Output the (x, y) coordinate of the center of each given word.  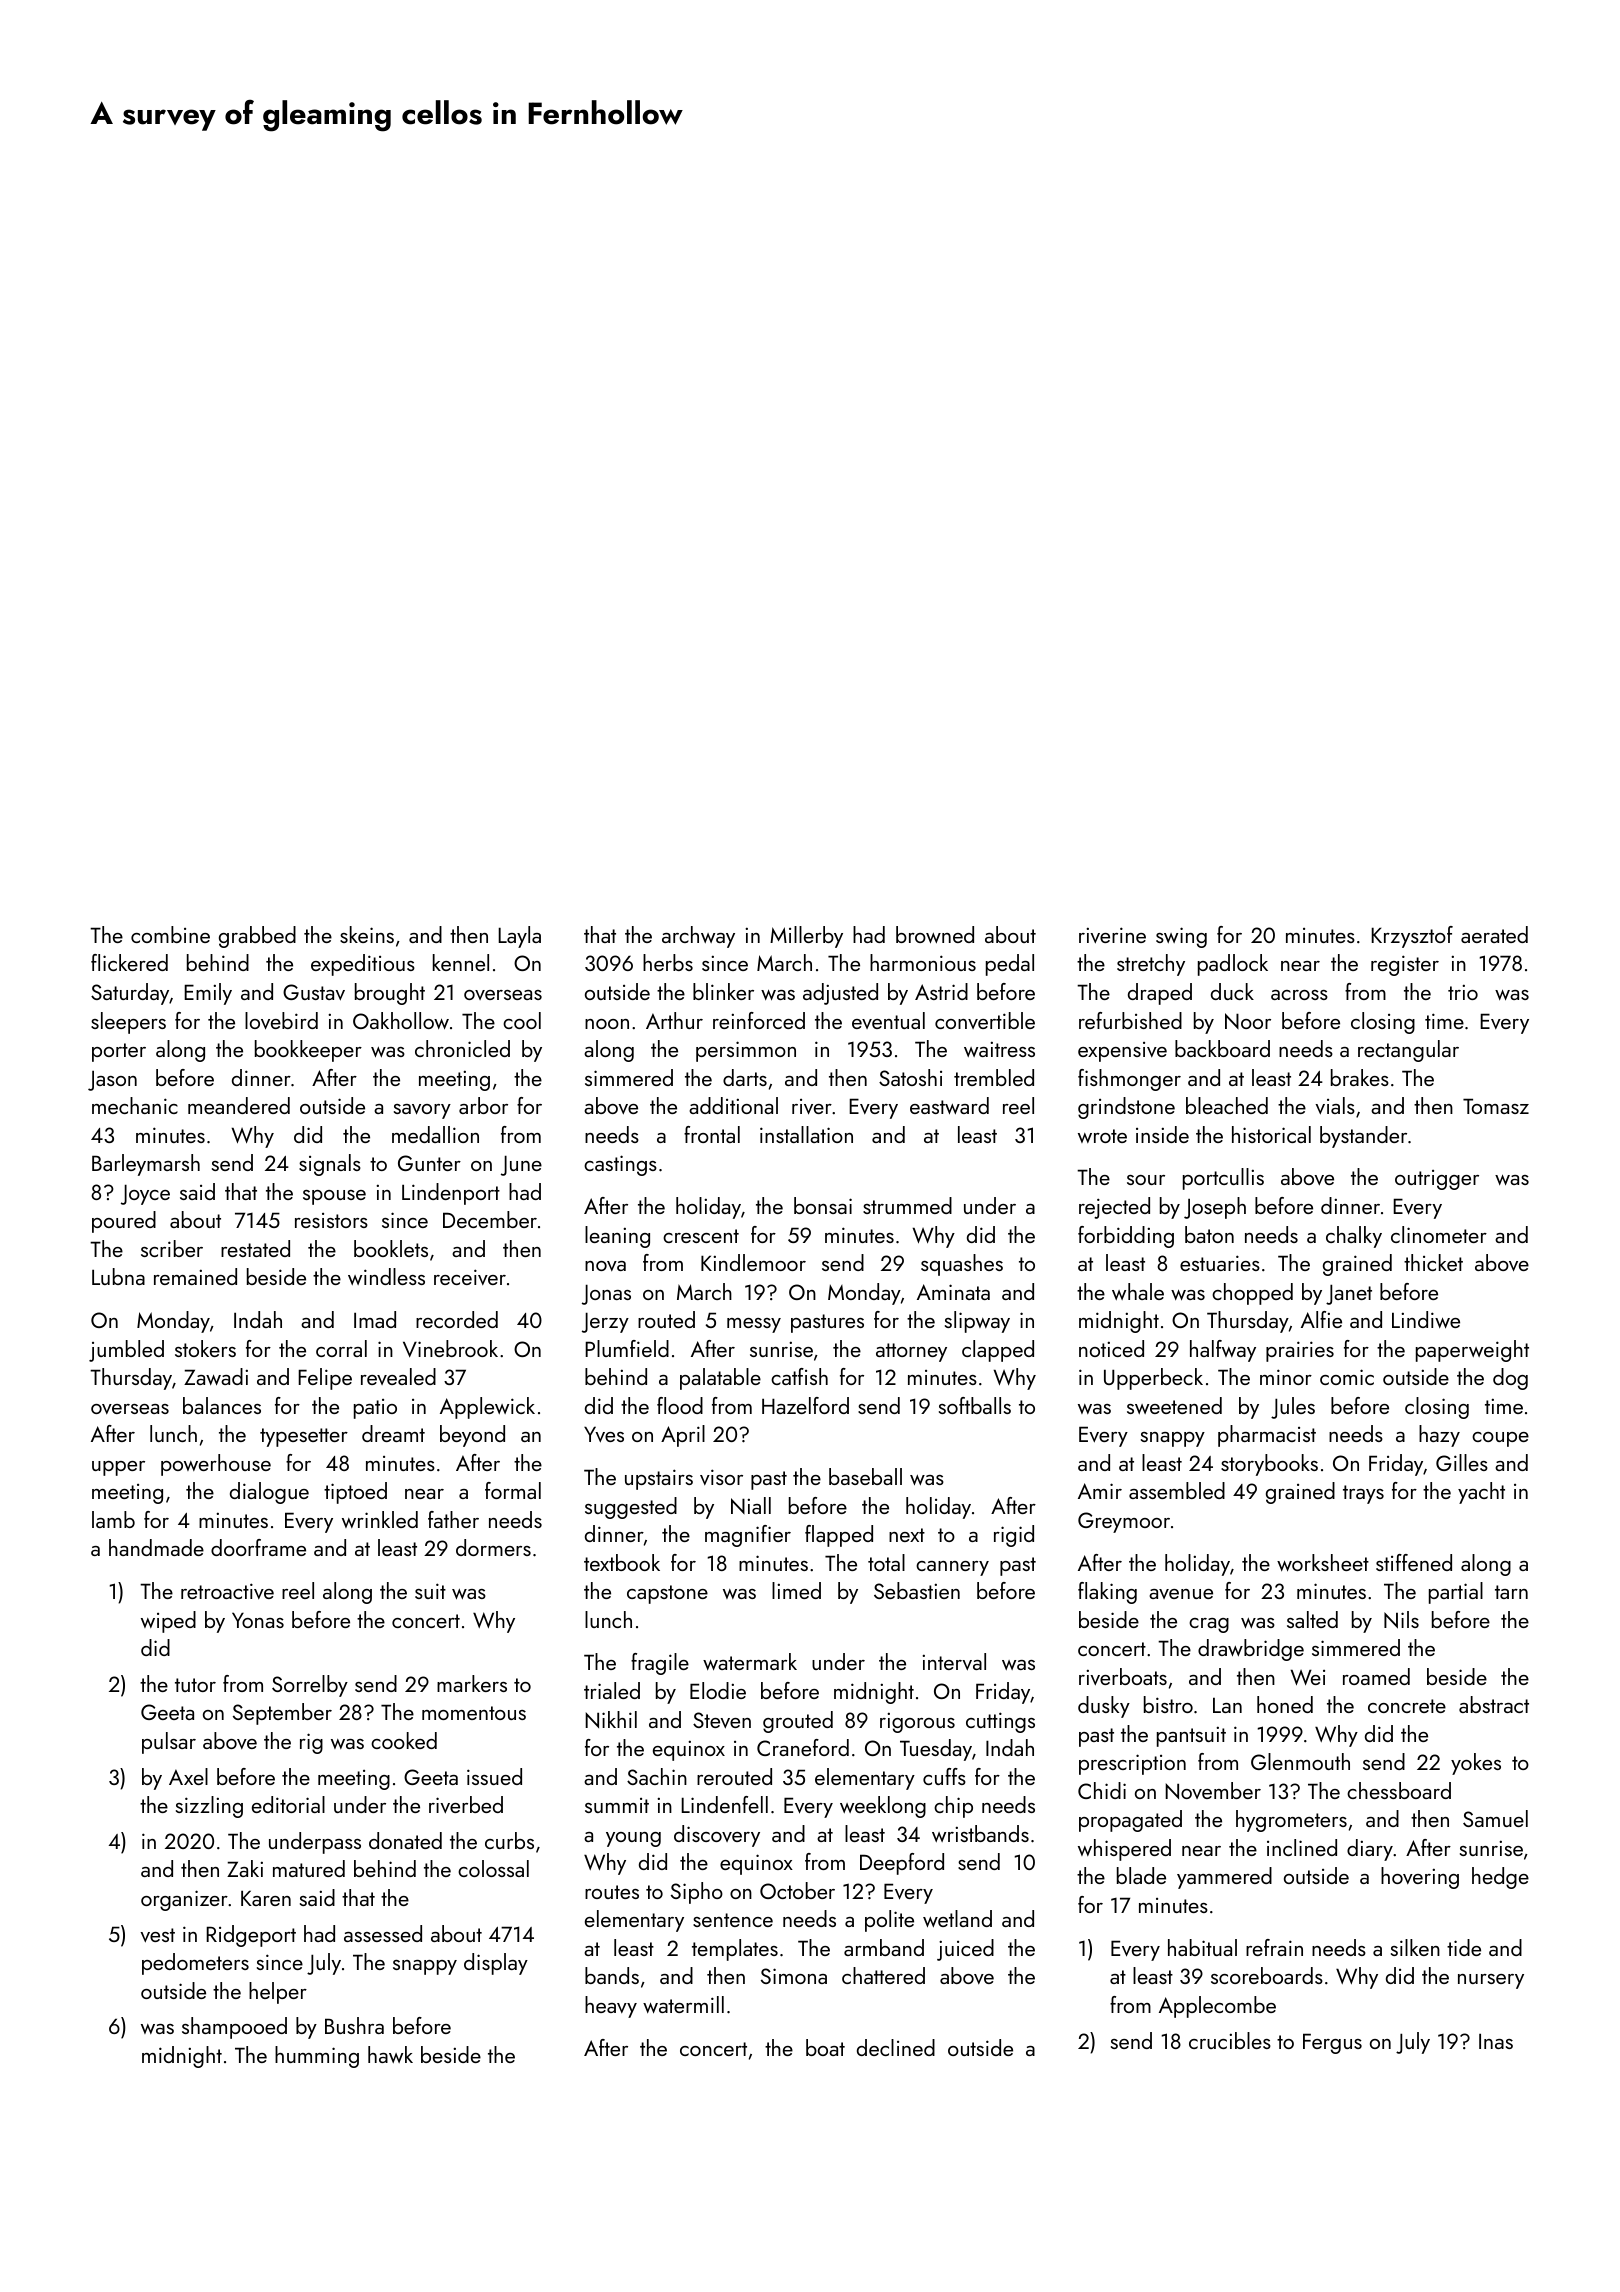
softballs (975, 1405)
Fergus (1332, 2043)
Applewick (487, 1408)
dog (1510, 1379)
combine (170, 934)
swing (1181, 937)
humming (317, 2057)
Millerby (806, 937)
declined (896, 2047)
